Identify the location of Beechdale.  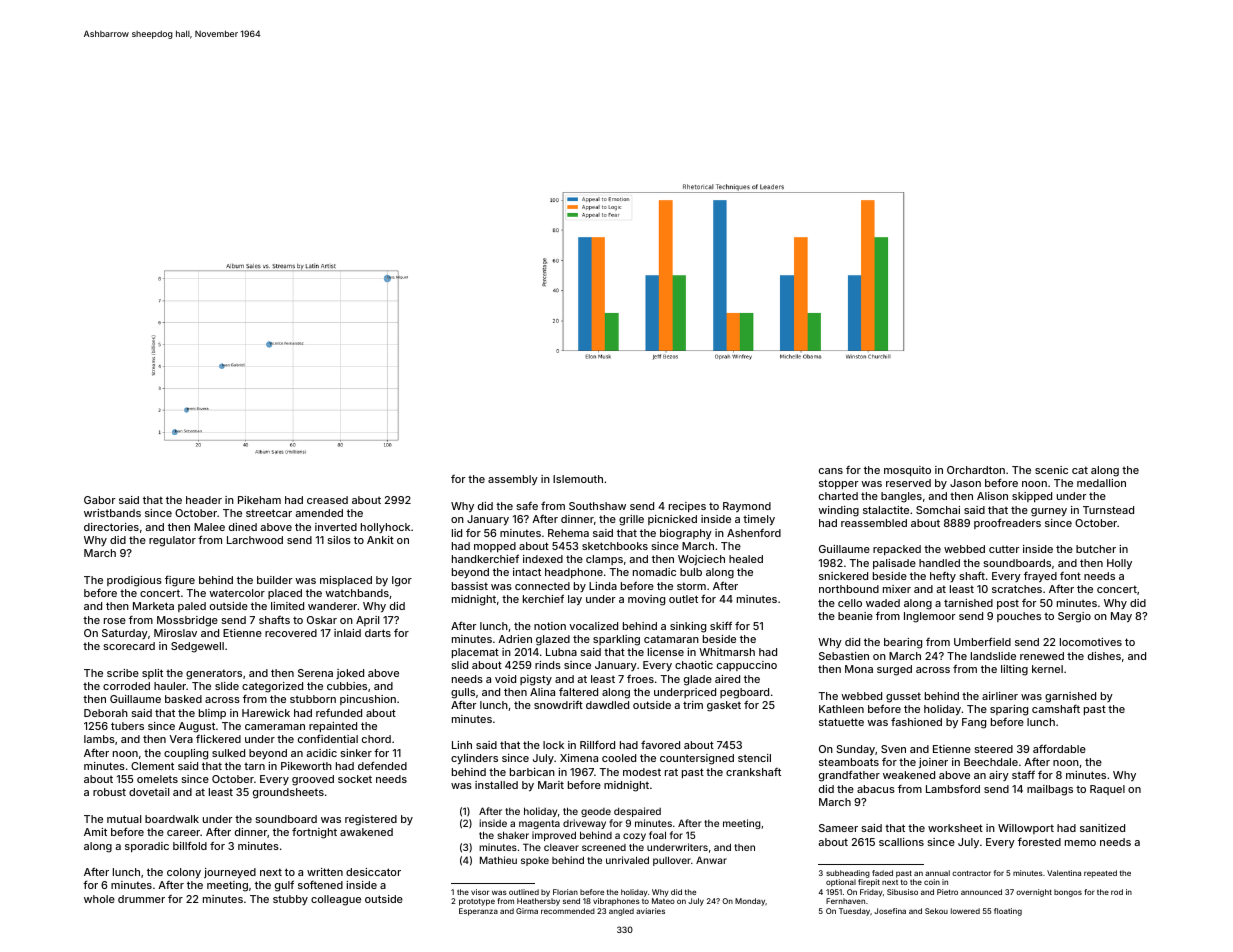
(991, 762).
